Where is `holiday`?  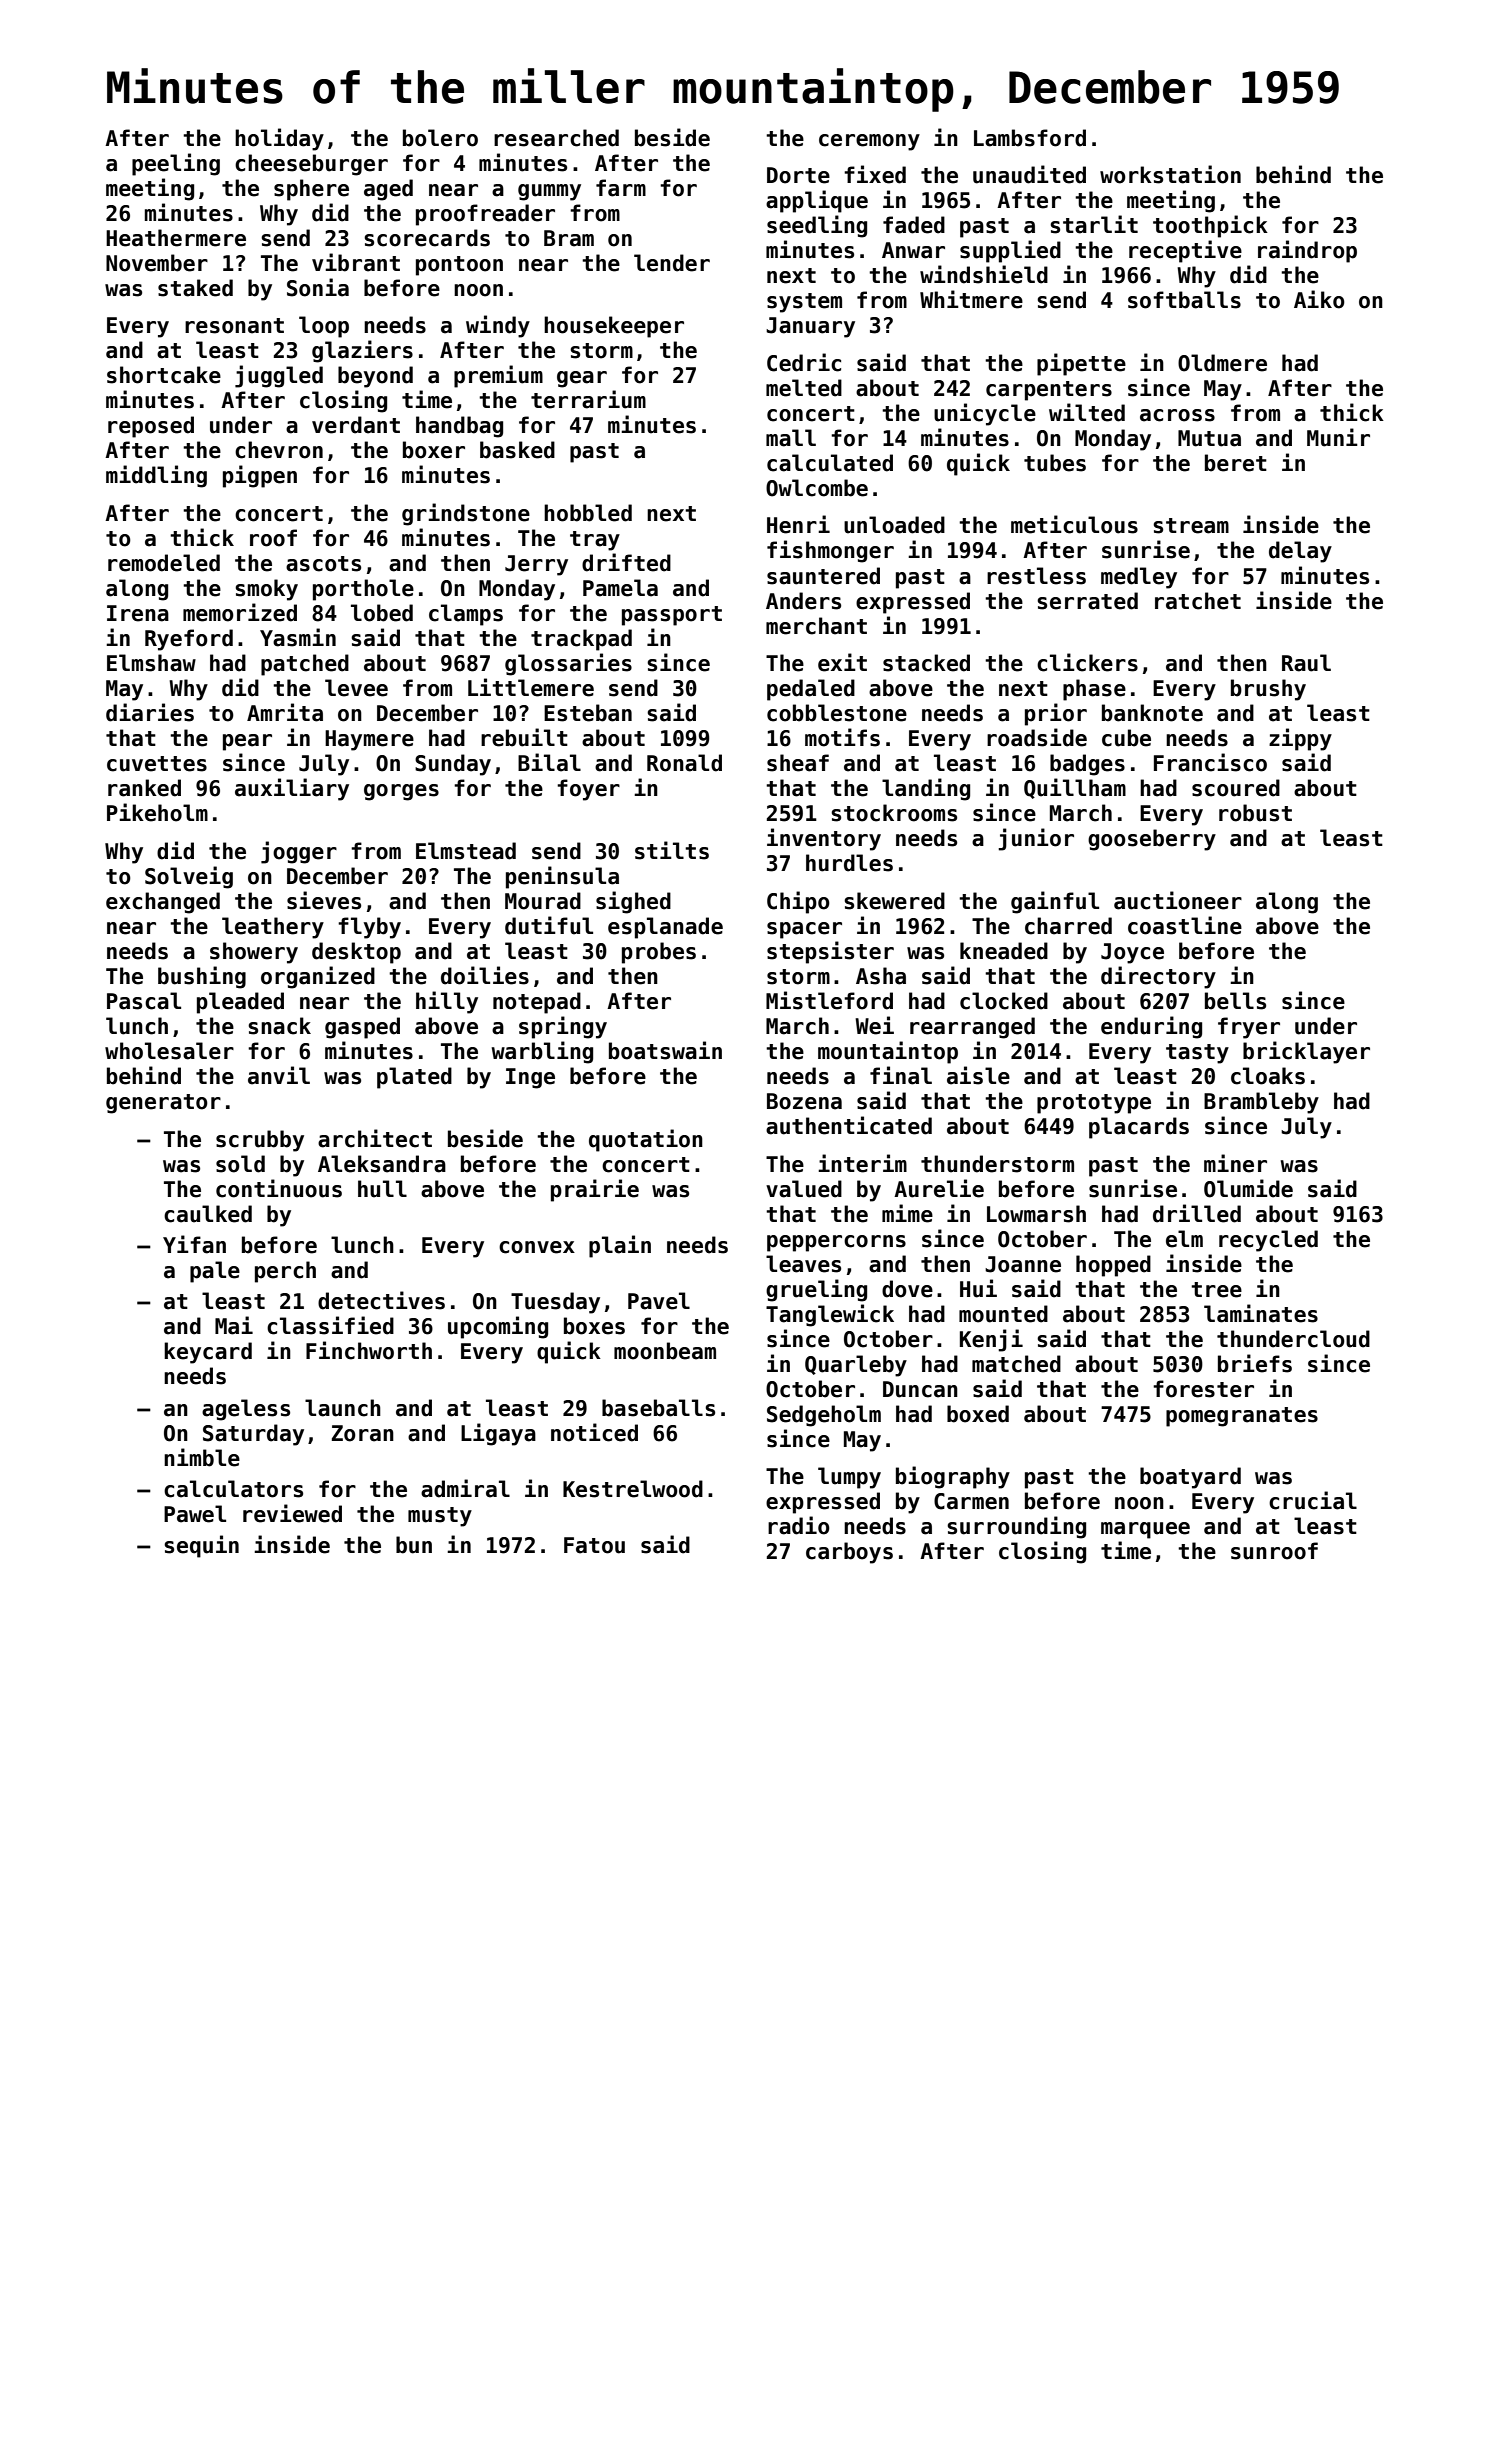 holiday is located at coordinates (279, 139).
